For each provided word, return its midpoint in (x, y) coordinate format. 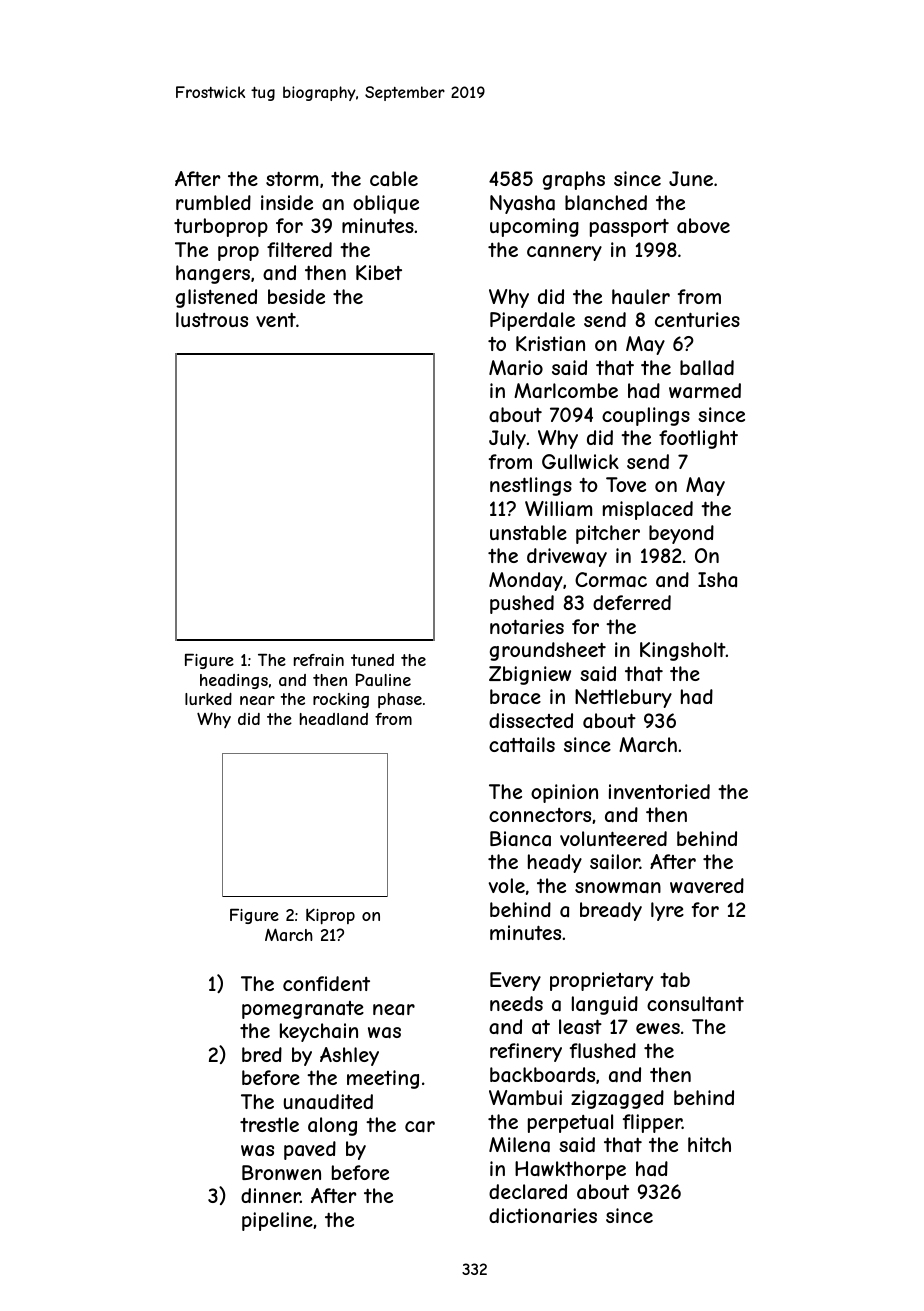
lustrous (212, 319)
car (420, 1127)
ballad (707, 368)
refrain (319, 660)
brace (515, 696)
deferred (632, 602)
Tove (626, 484)
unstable (528, 532)
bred (262, 1054)
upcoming (534, 227)
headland (334, 719)
